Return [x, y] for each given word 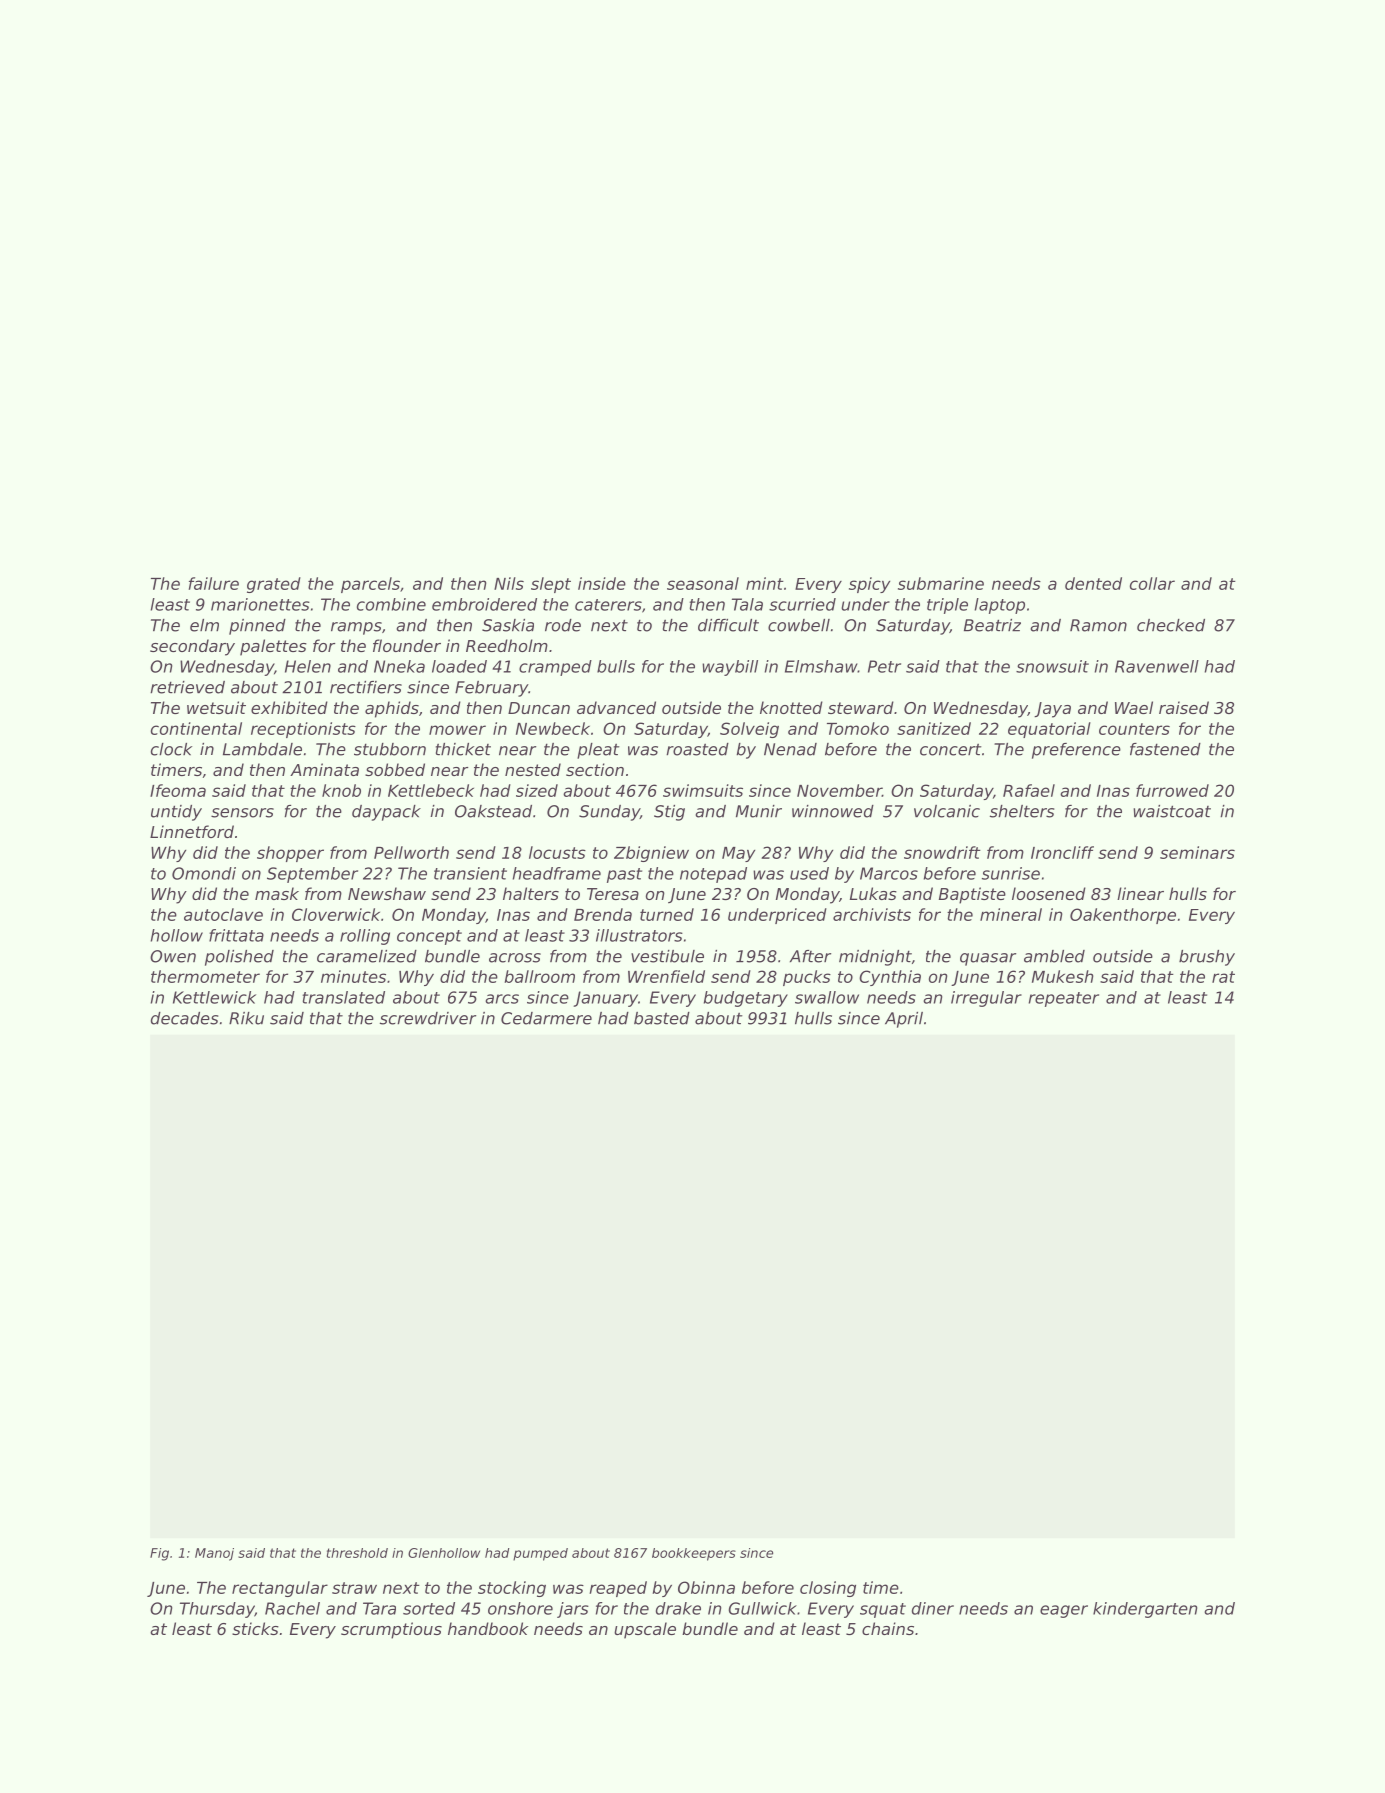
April [904, 1020]
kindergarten [1145, 1610]
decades [184, 1018]
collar [1152, 583]
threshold [357, 1553]
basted [662, 1018]
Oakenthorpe [1123, 916]
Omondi [204, 873]
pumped [540, 1554]
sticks [255, 1628]
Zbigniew [651, 854]
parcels [370, 585]
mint [765, 583]
